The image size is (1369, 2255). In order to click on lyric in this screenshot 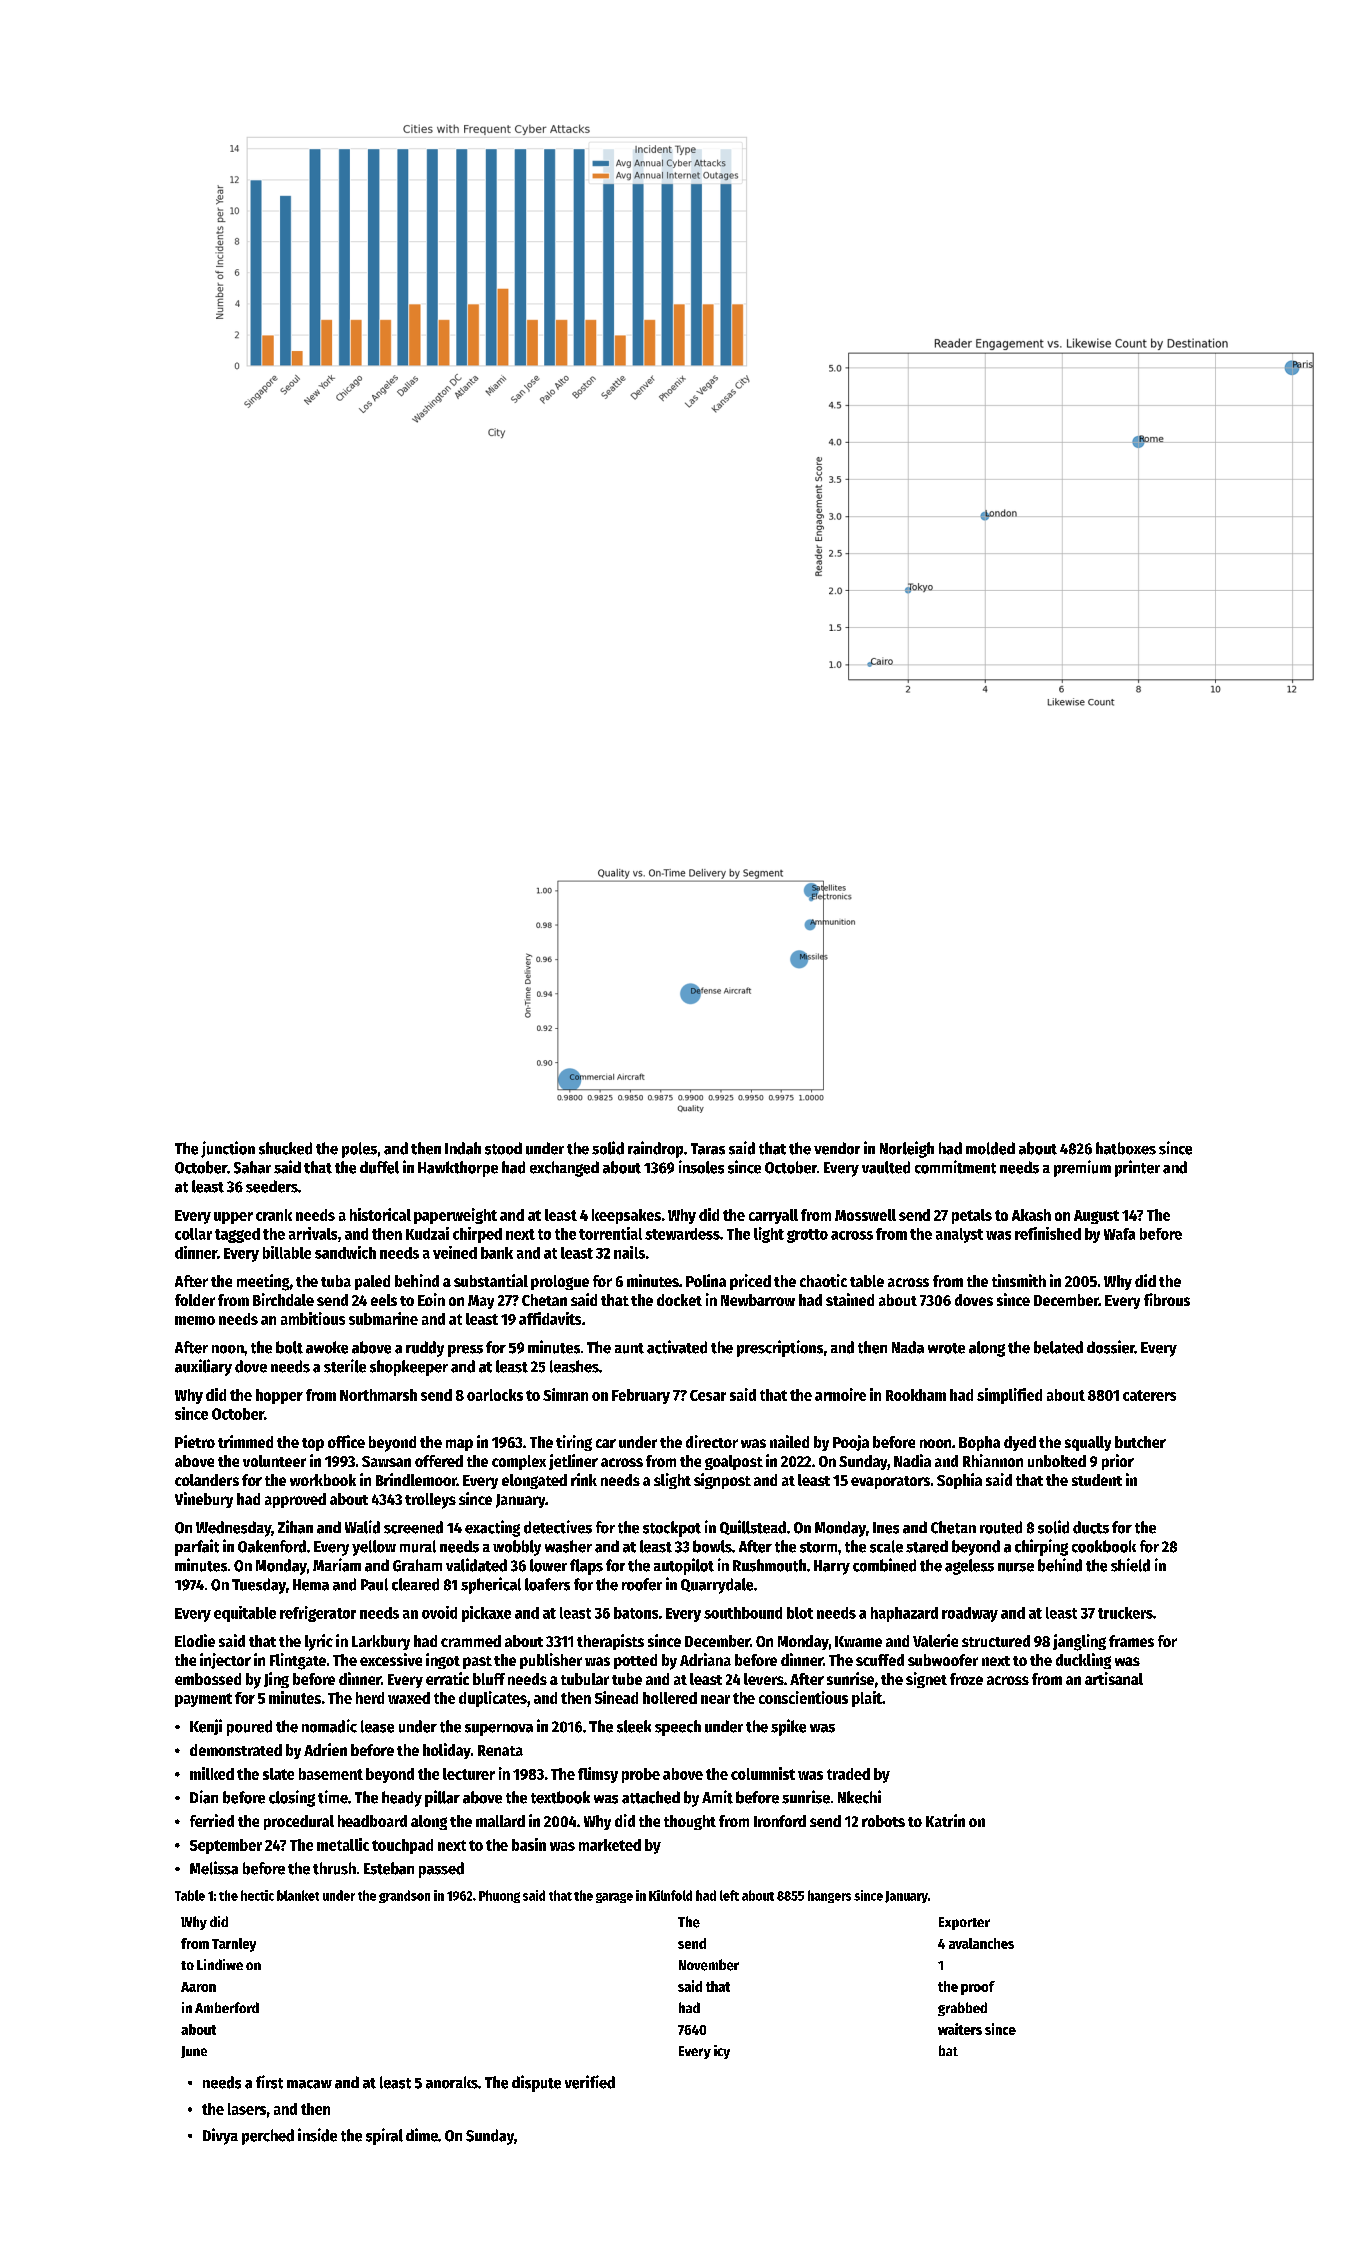, I will do `click(319, 1642)`.
